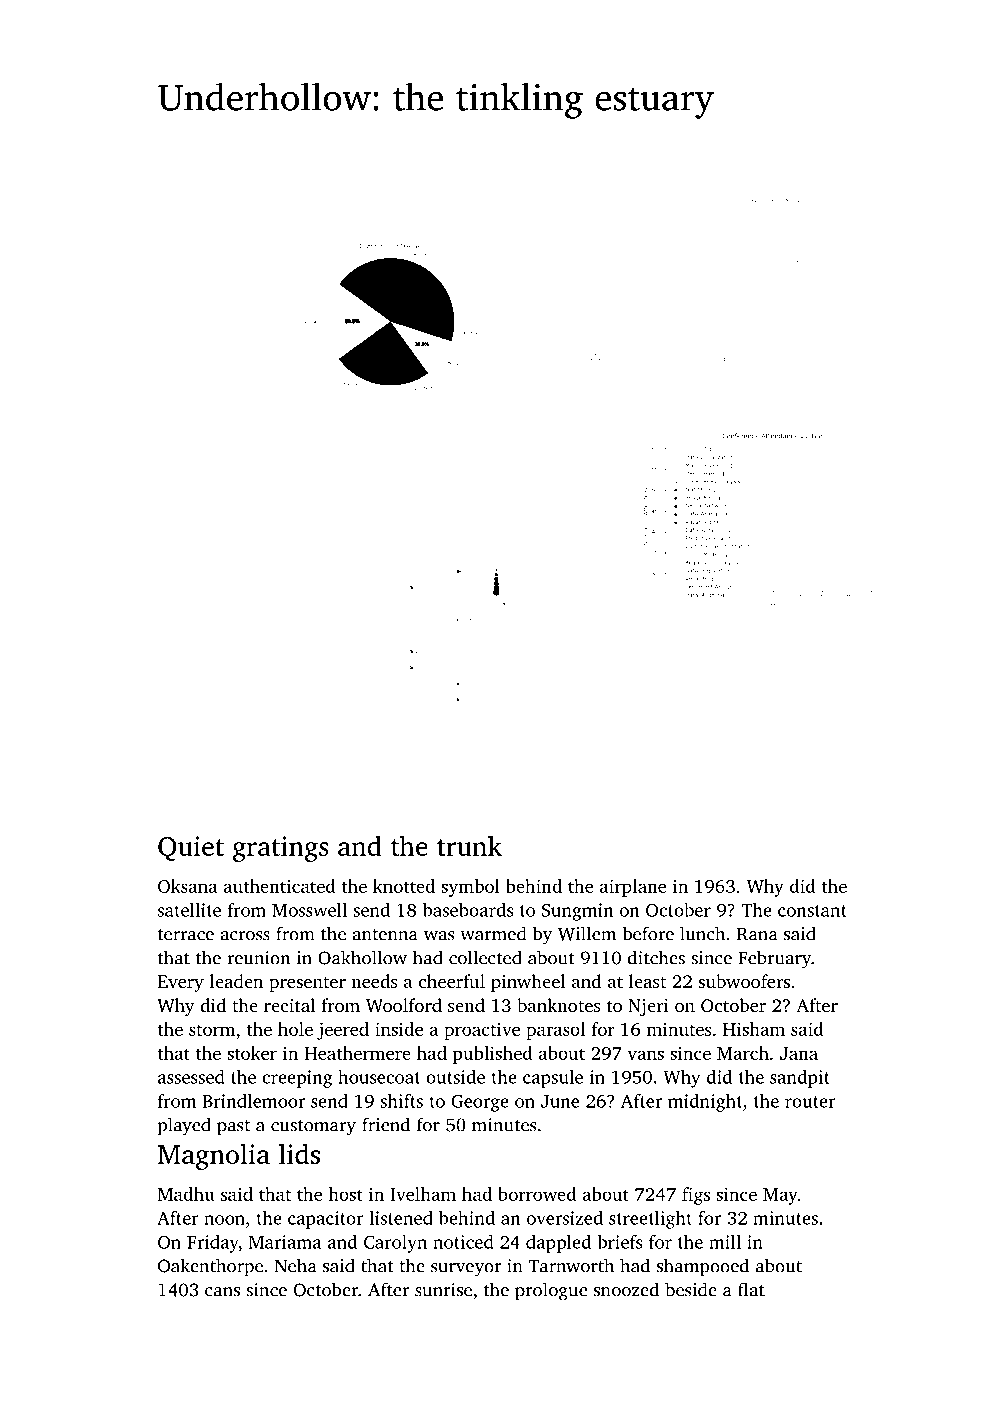  I want to click on played, so click(184, 1126).
